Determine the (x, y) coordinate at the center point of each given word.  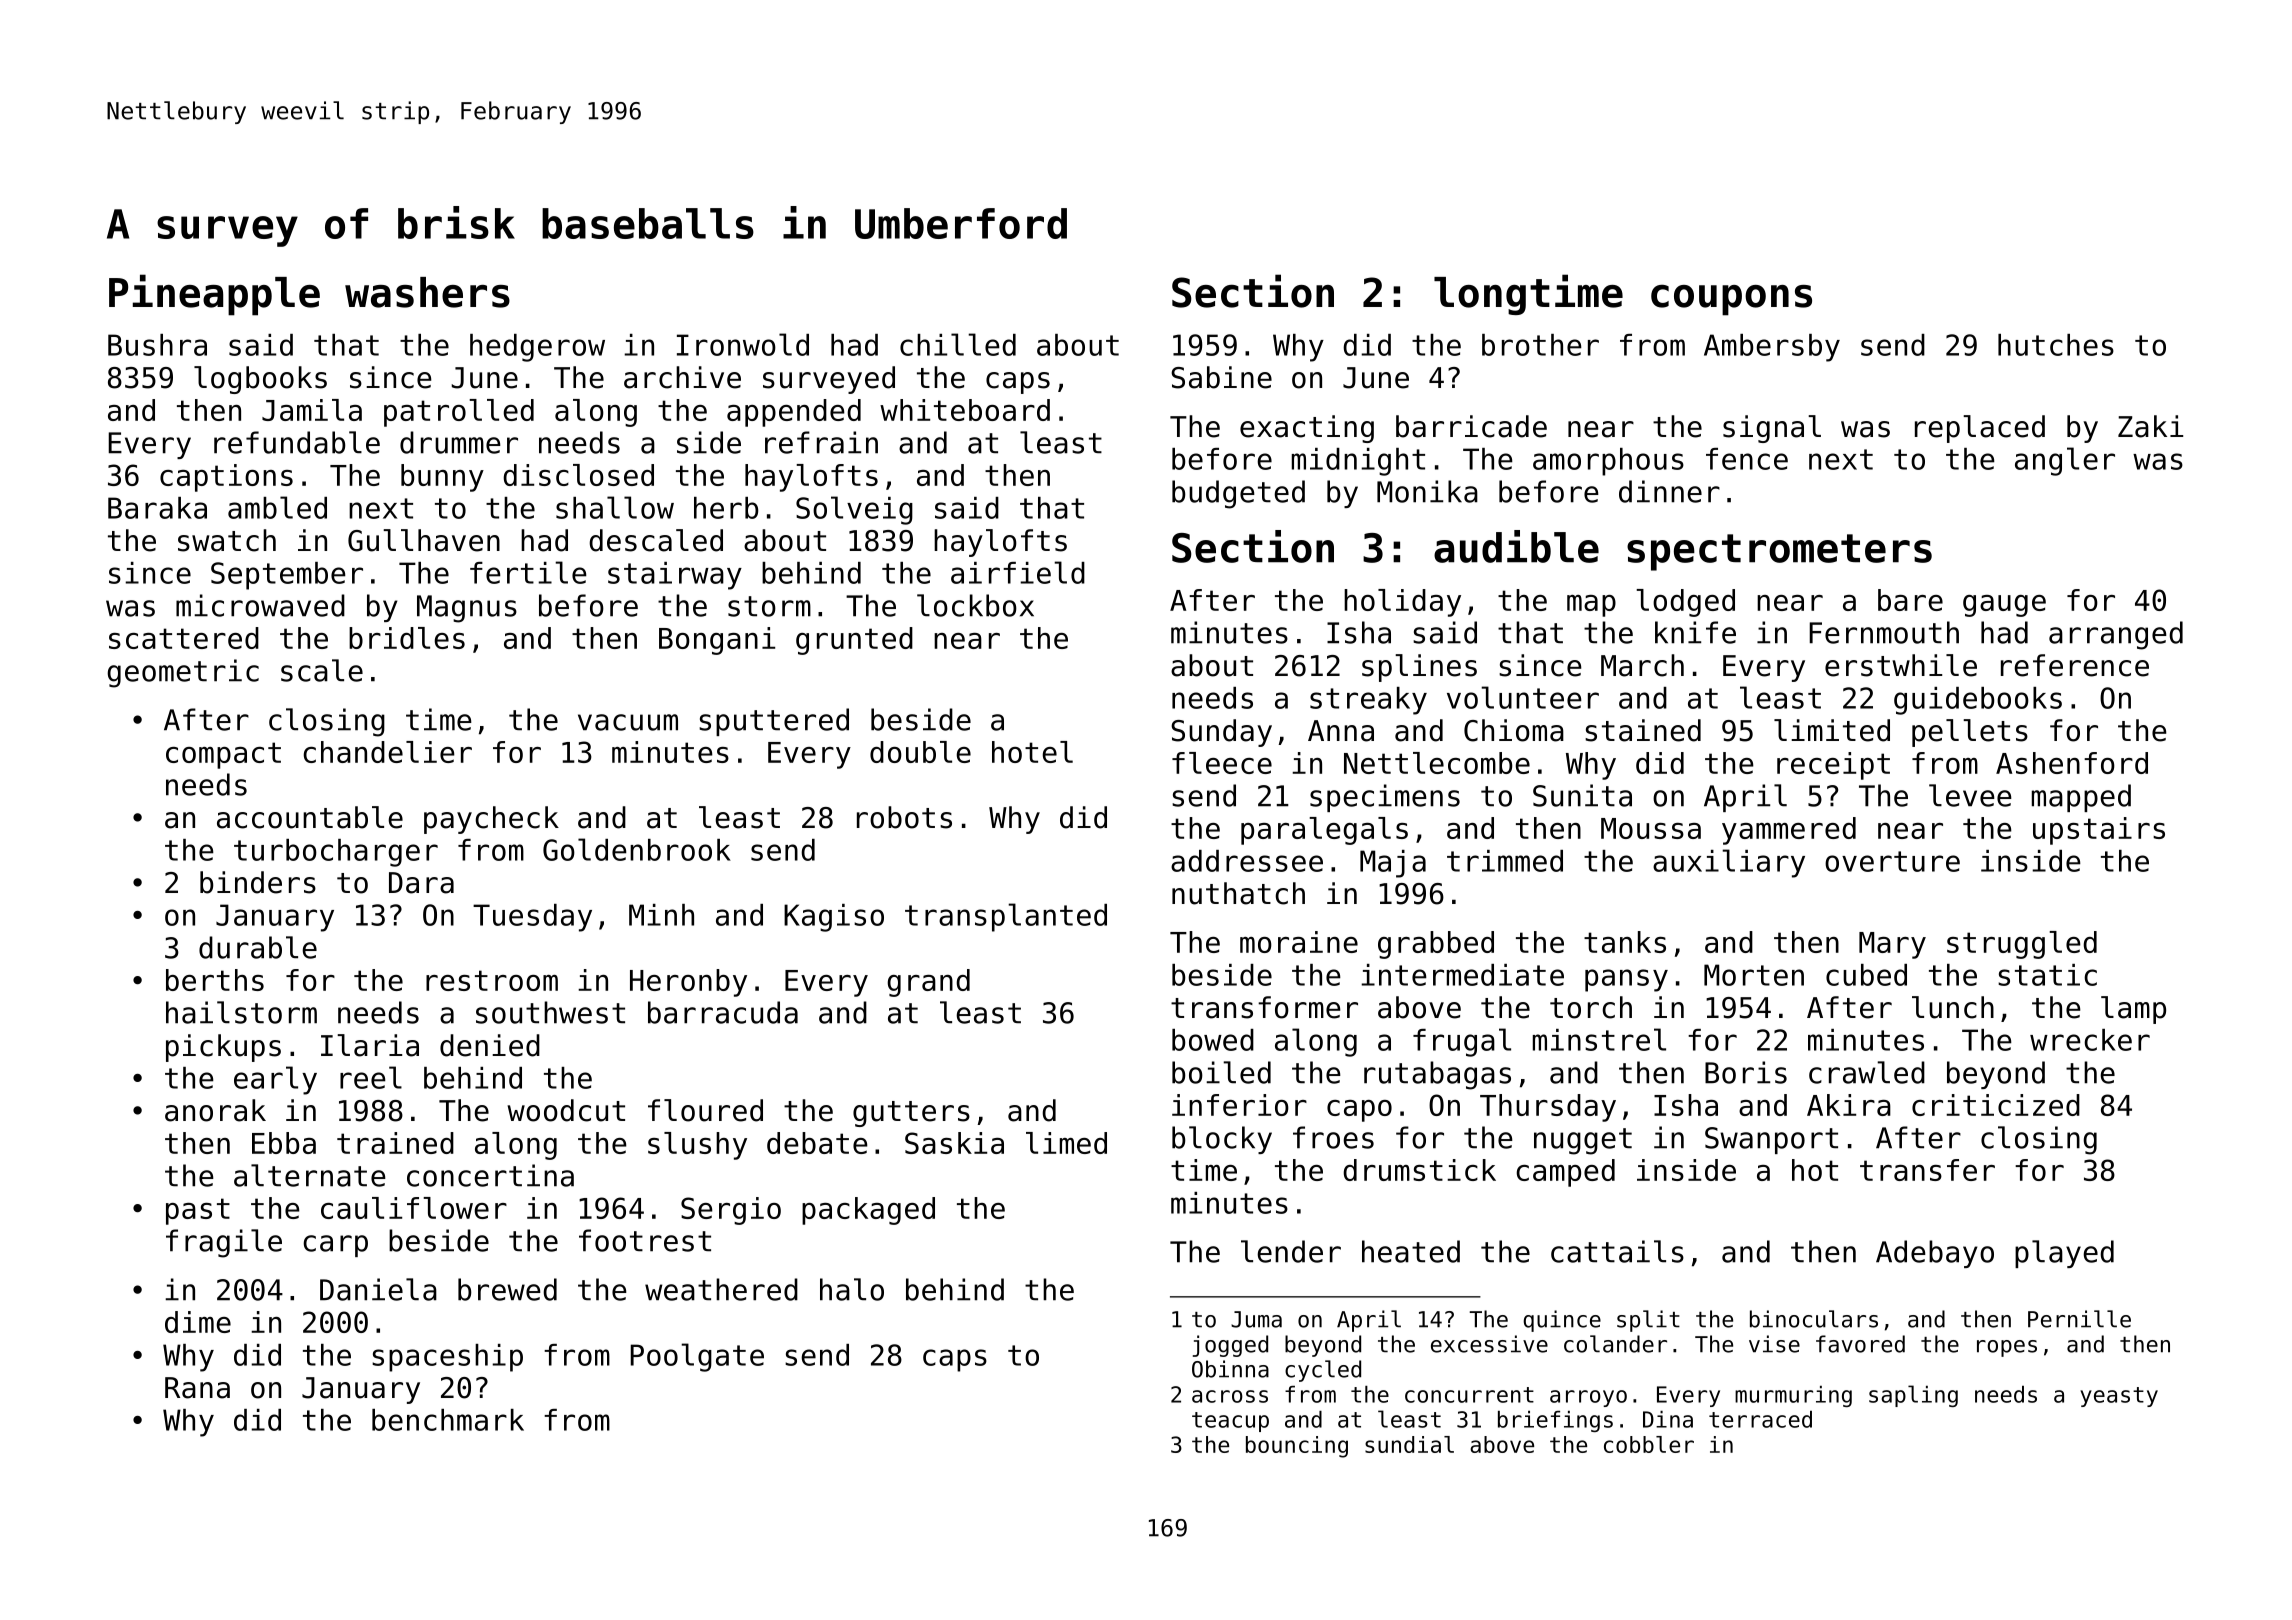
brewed (507, 1289)
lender (1291, 1251)
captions (226, 478)
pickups (223, 1048)
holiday (1402, 603)
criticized (1996, 1105)
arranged (2116, 635)
